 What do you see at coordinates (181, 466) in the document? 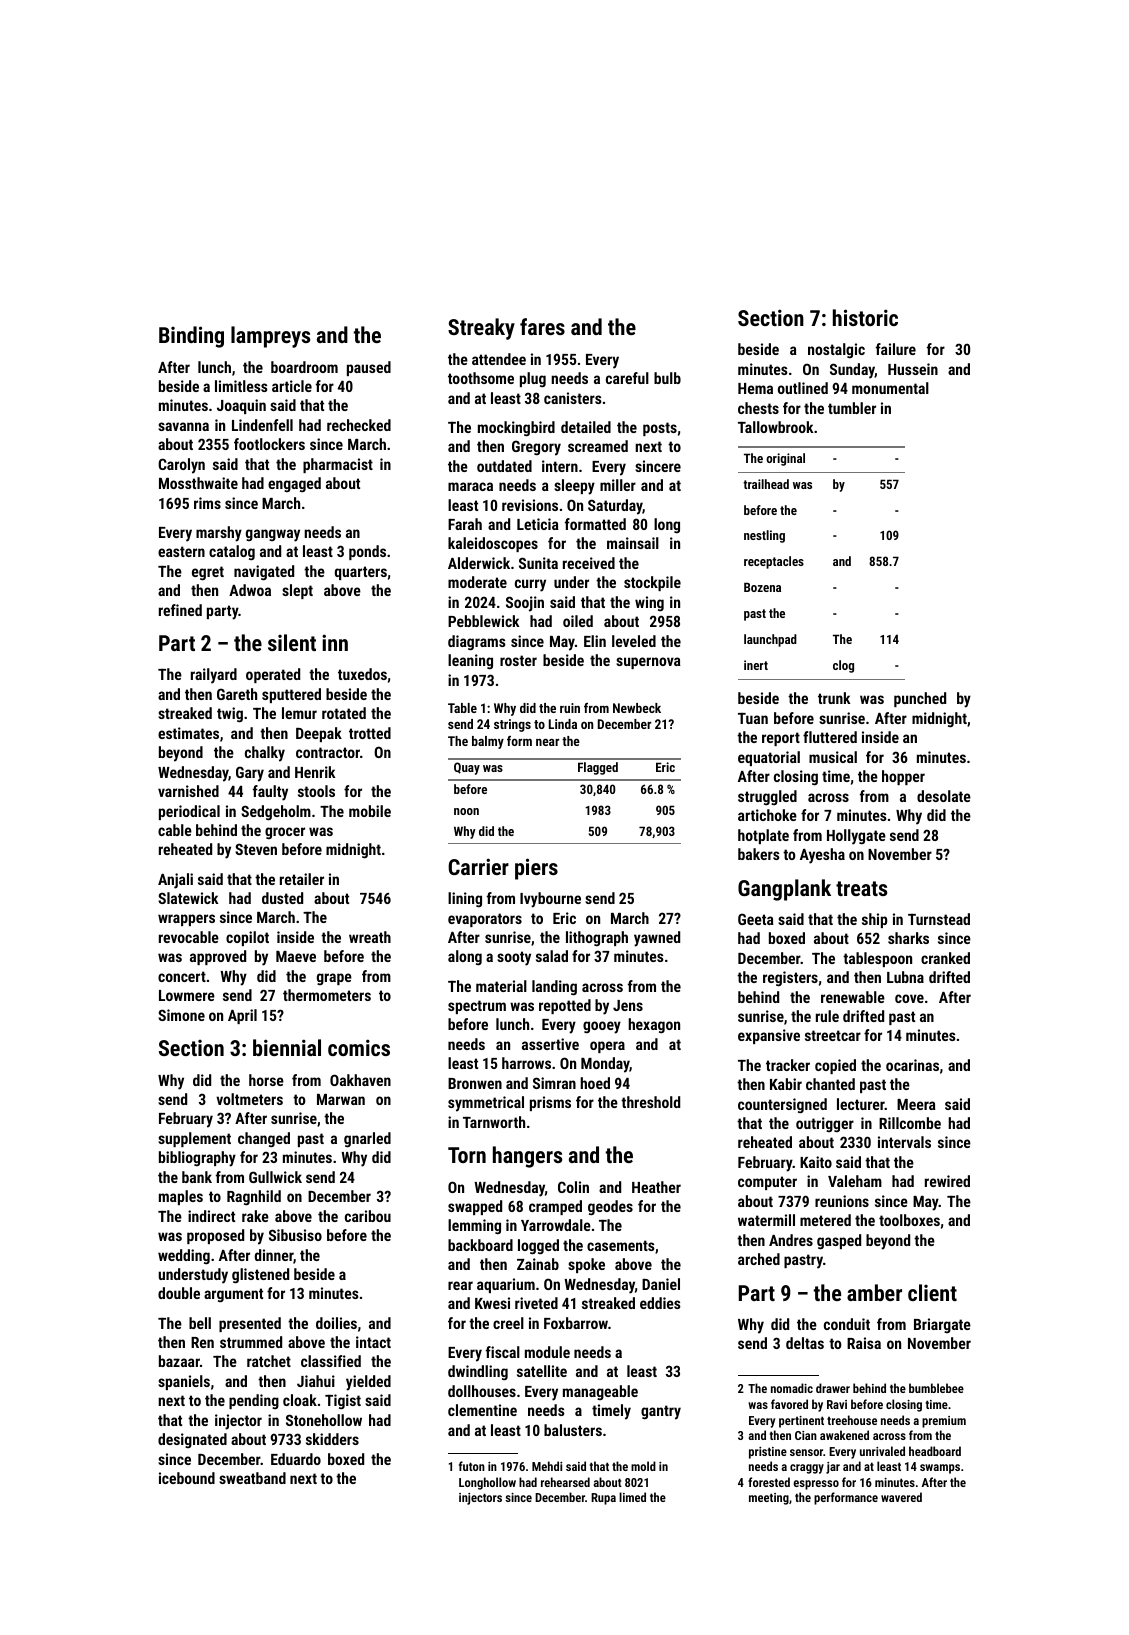
I see `Carolyn` at bounding box center [181, 466].
